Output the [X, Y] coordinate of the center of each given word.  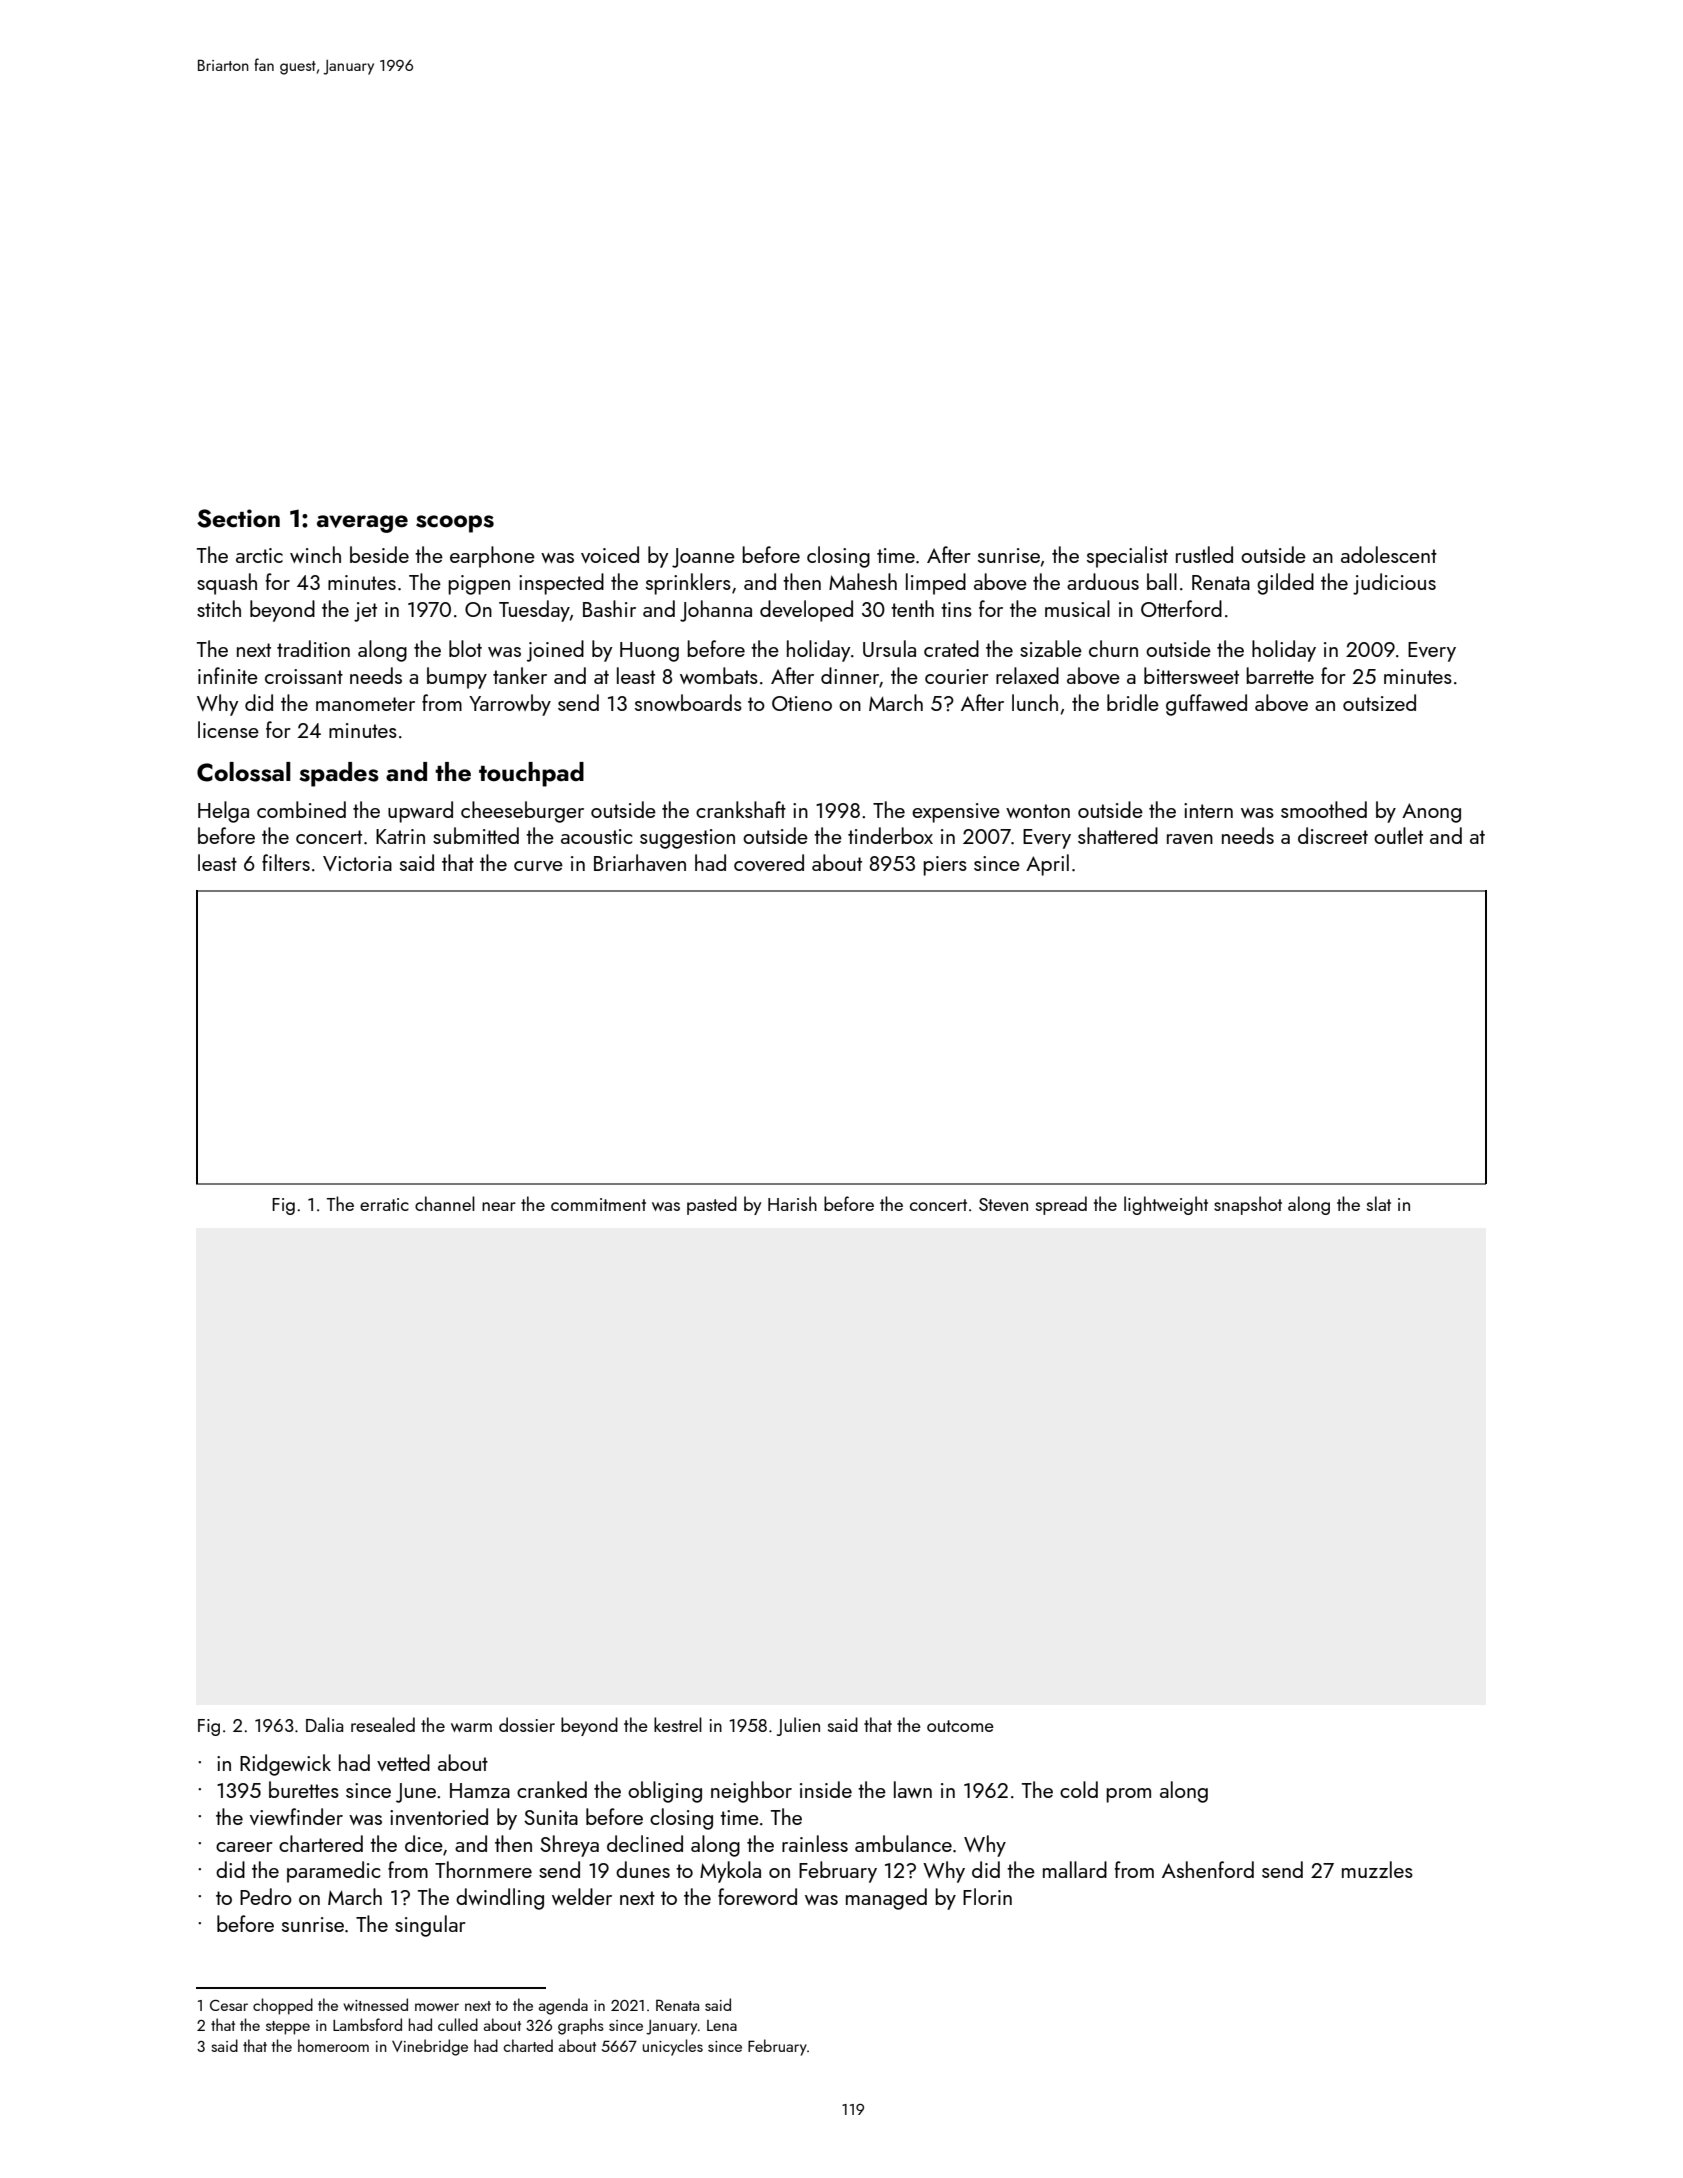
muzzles [1377, 1869]
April [1047, 865]
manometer [365, 704]
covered [769, 862]
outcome [960, 1726]
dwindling [500, 1899]
